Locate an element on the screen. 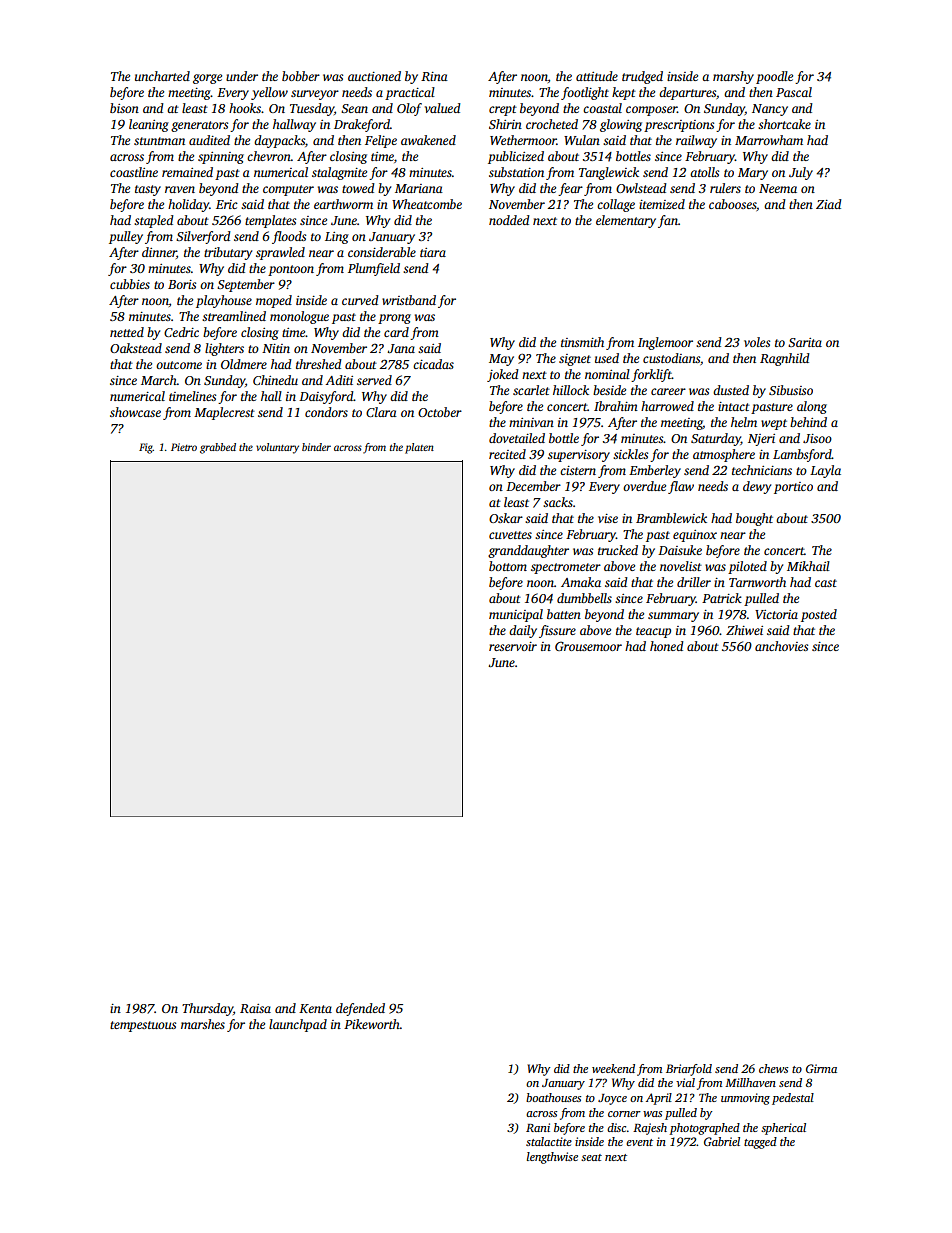 This screenshot has width=952, height=1233. trudged is located at coordinates (642, 77).
